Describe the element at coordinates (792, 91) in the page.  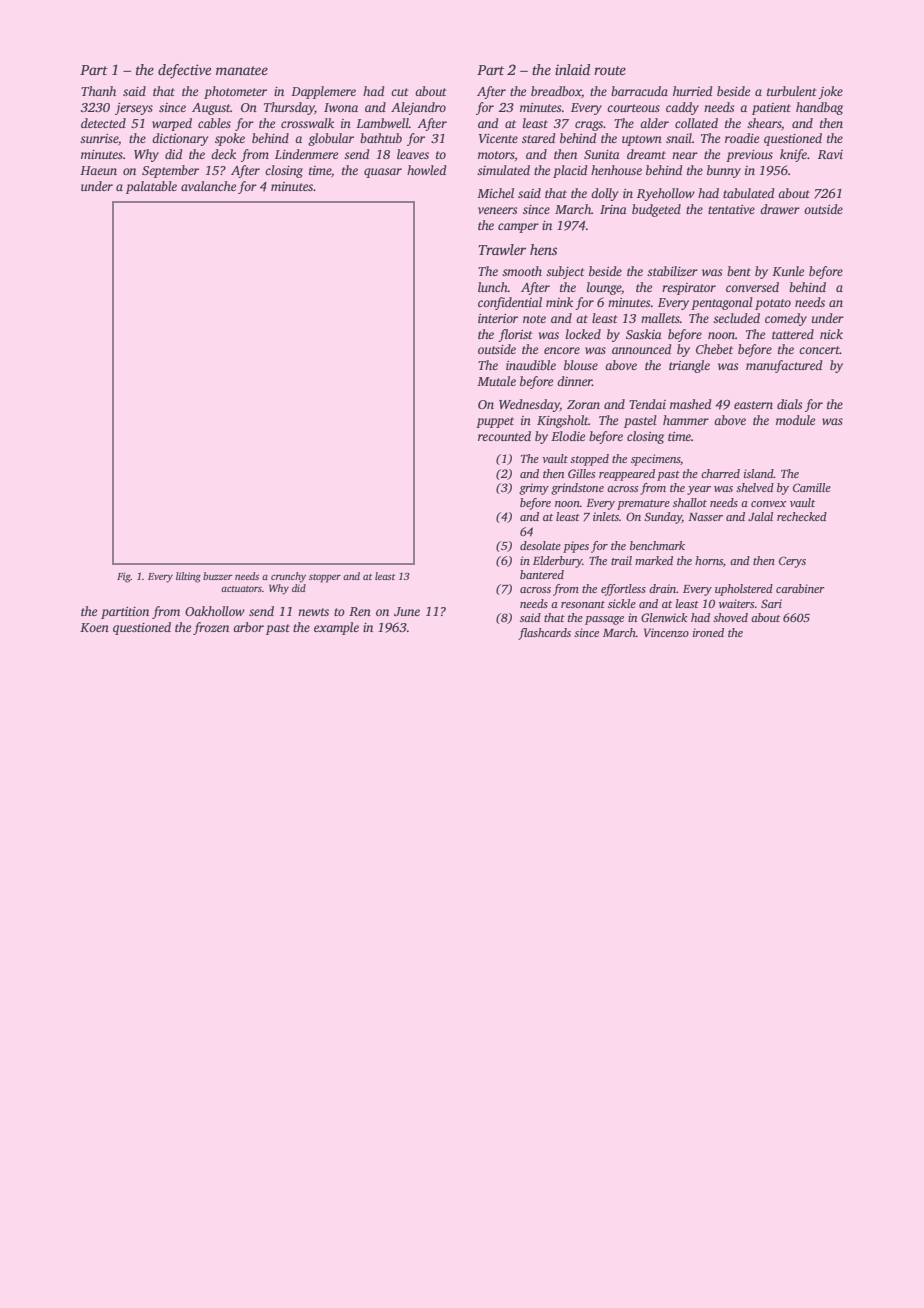
I see `turbulent` at that location.
